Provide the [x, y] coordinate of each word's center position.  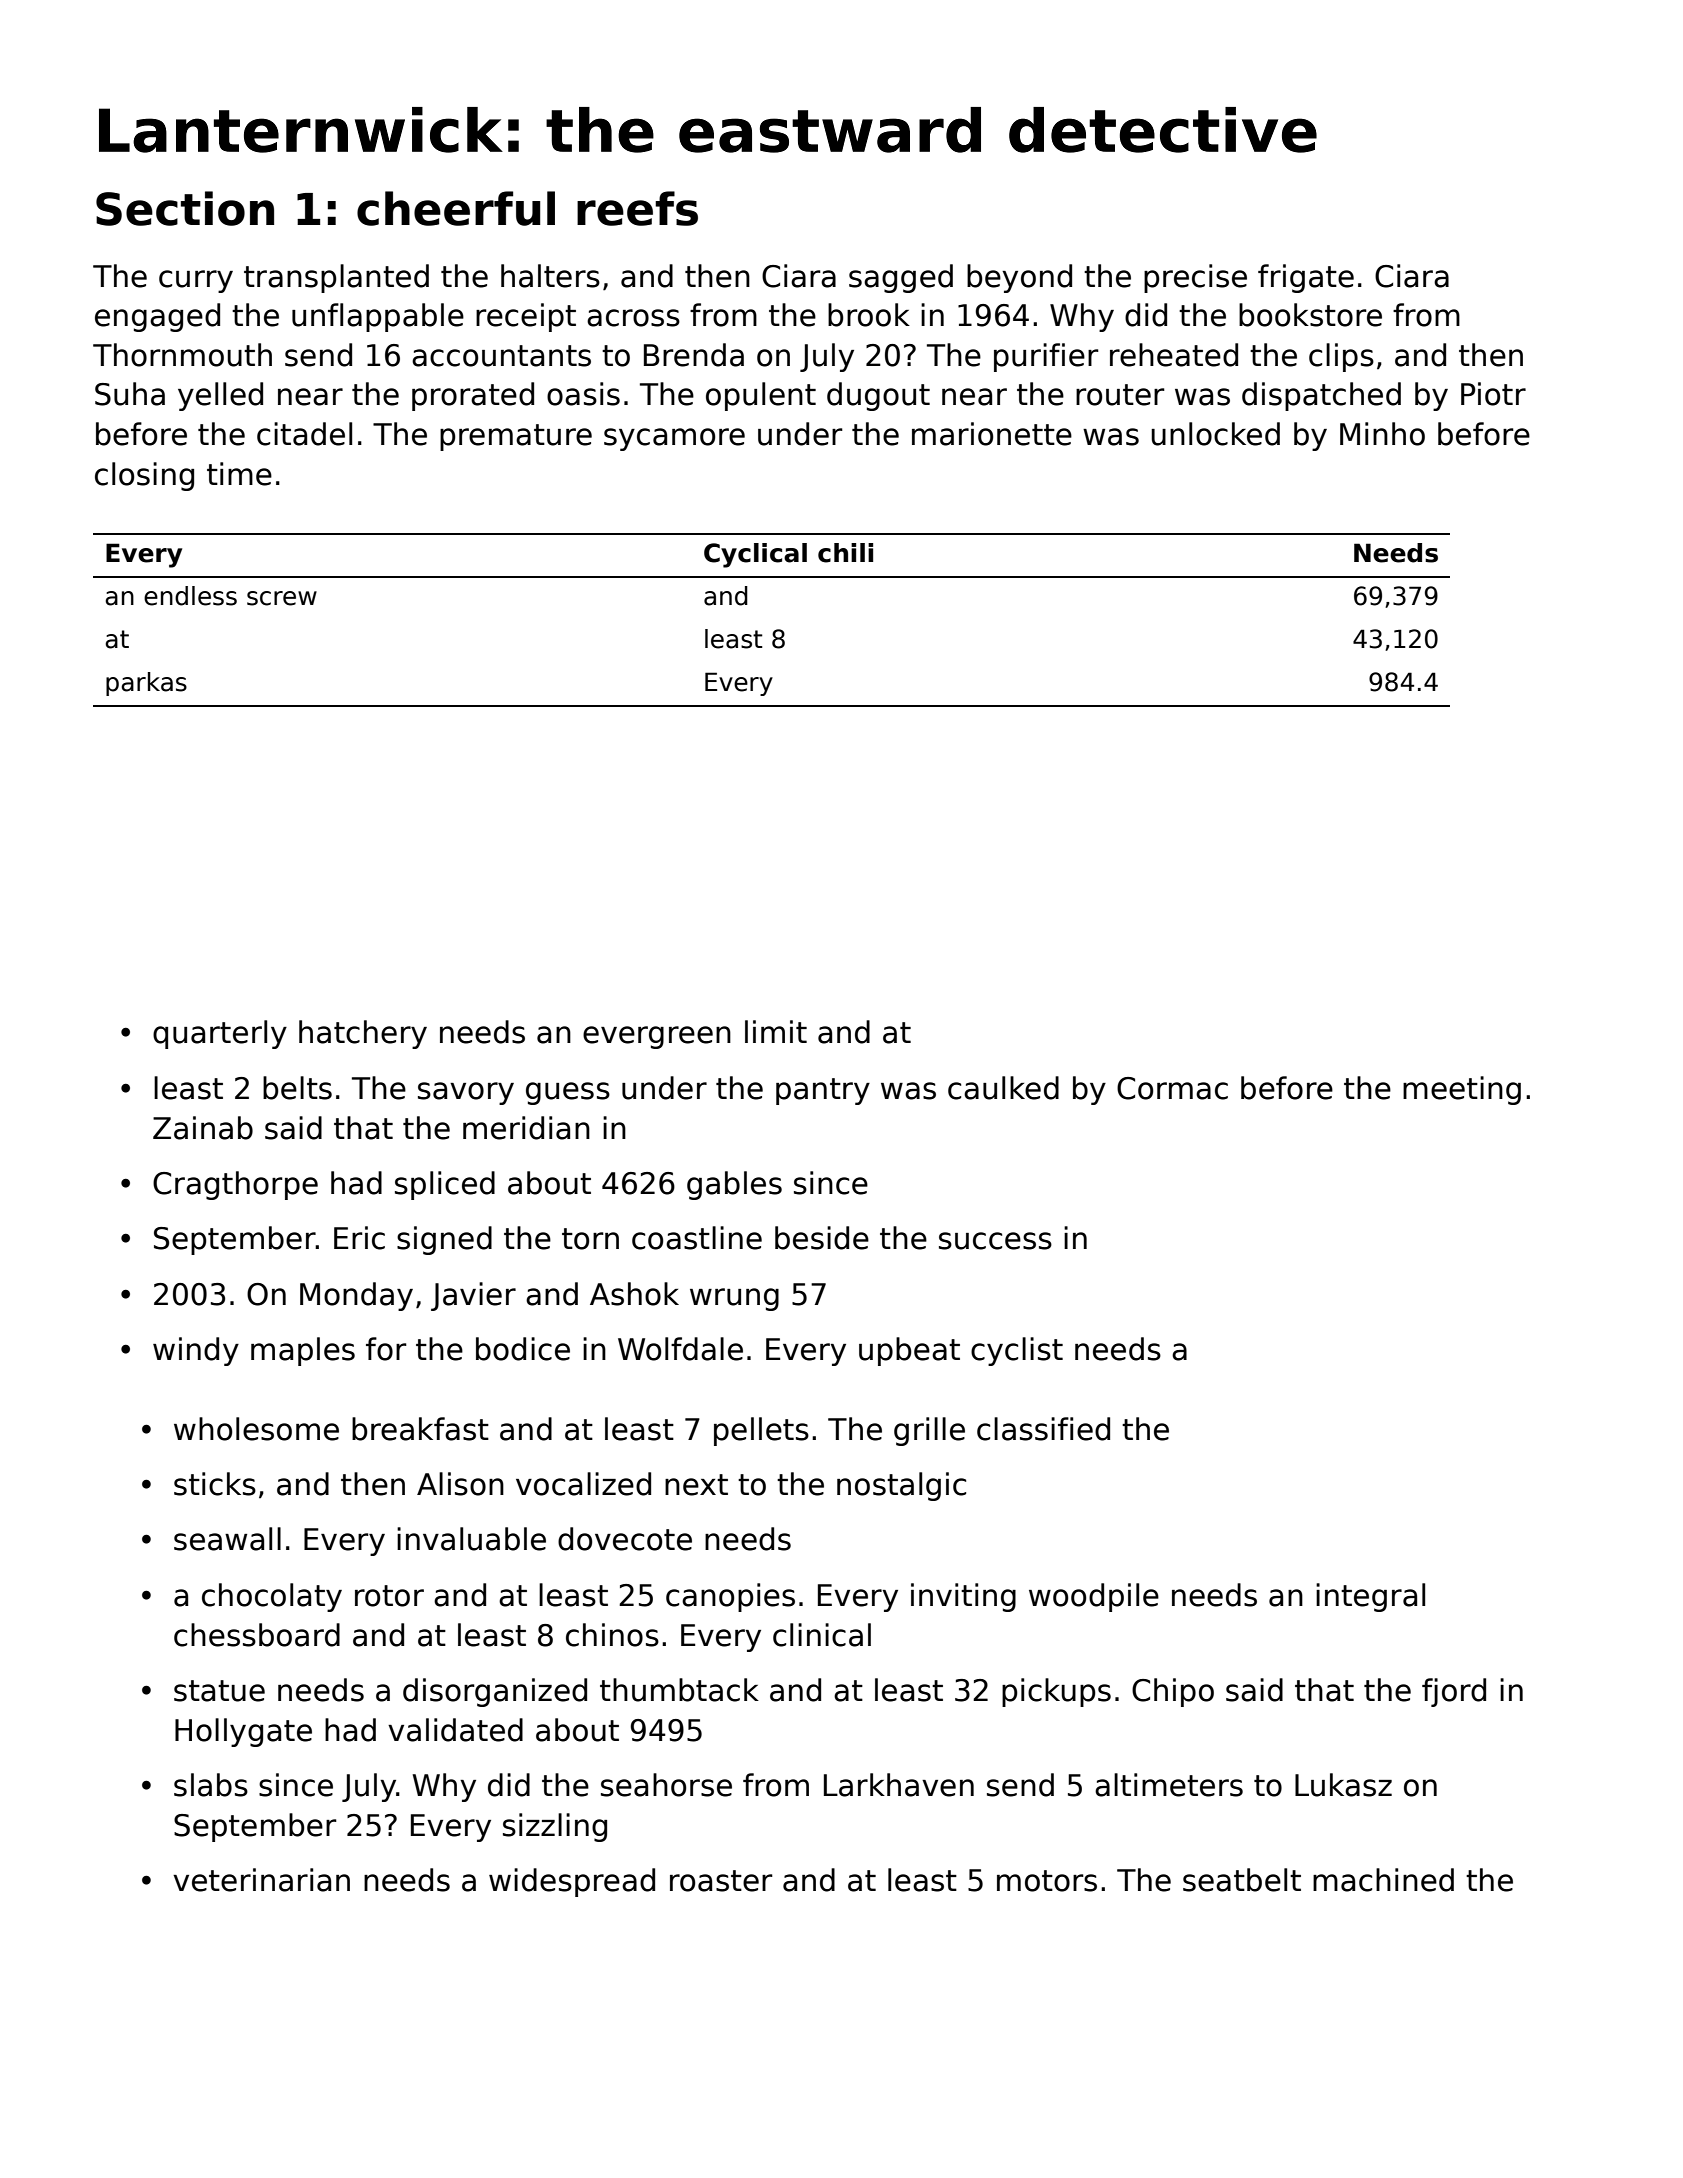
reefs [637, 208]
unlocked [1215, 434]
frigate [1306, 278]
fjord [1454, 1692]
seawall [227, 1539]
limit [776, 1031]
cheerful [456, 208]
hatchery [363, 1034]
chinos [612, 1635]
